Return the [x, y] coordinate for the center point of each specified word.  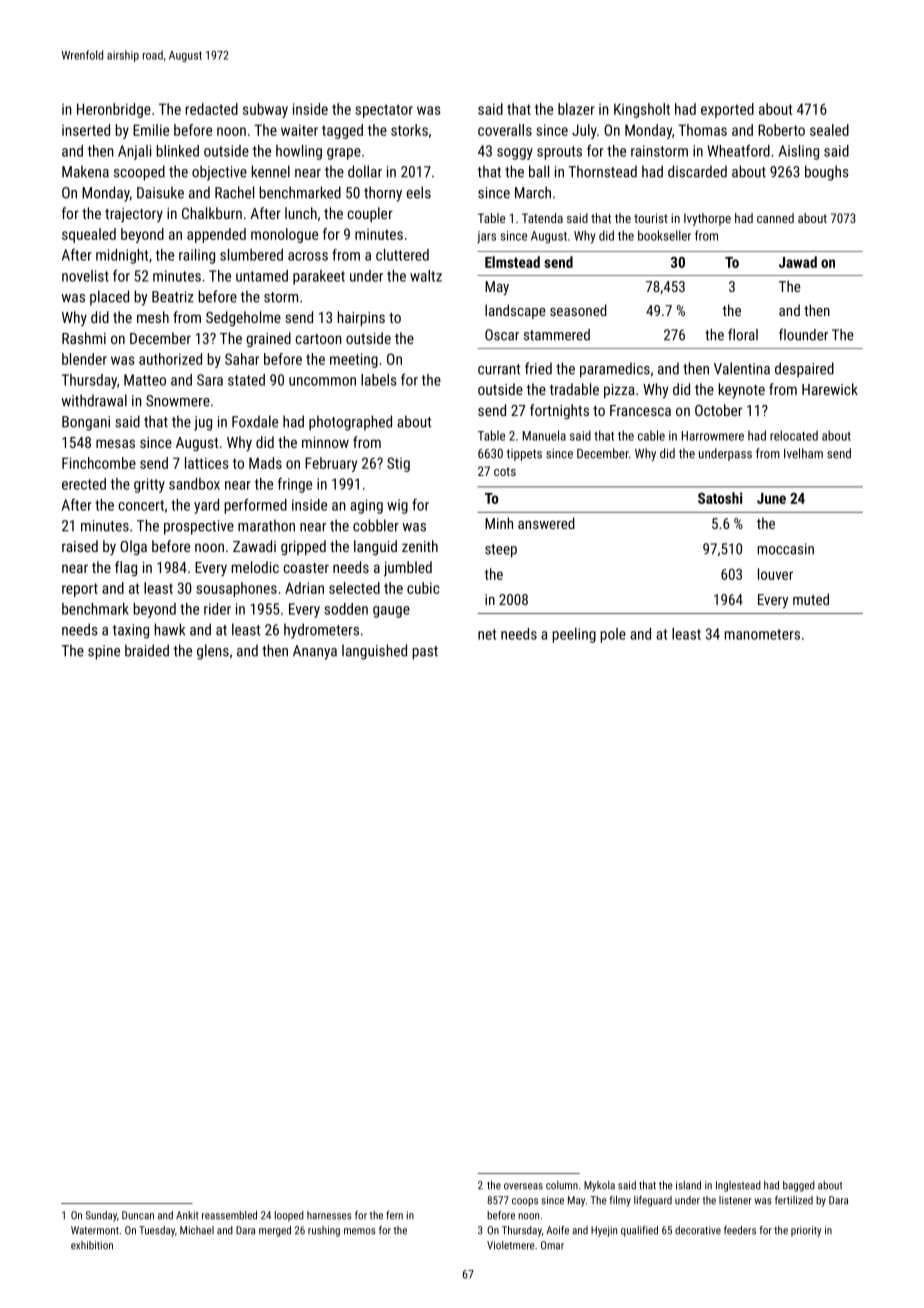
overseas [523, 1186]
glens [213, 652]
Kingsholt [642, 110]
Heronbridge [114, 110]
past [425, 653]
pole [613, 635]
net [487, 634]
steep [501, 551]
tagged [342, 131]
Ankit [187, 1215]
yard [206, 506]
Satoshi [720, 498]
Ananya [315, 652]
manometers [762, 634]
